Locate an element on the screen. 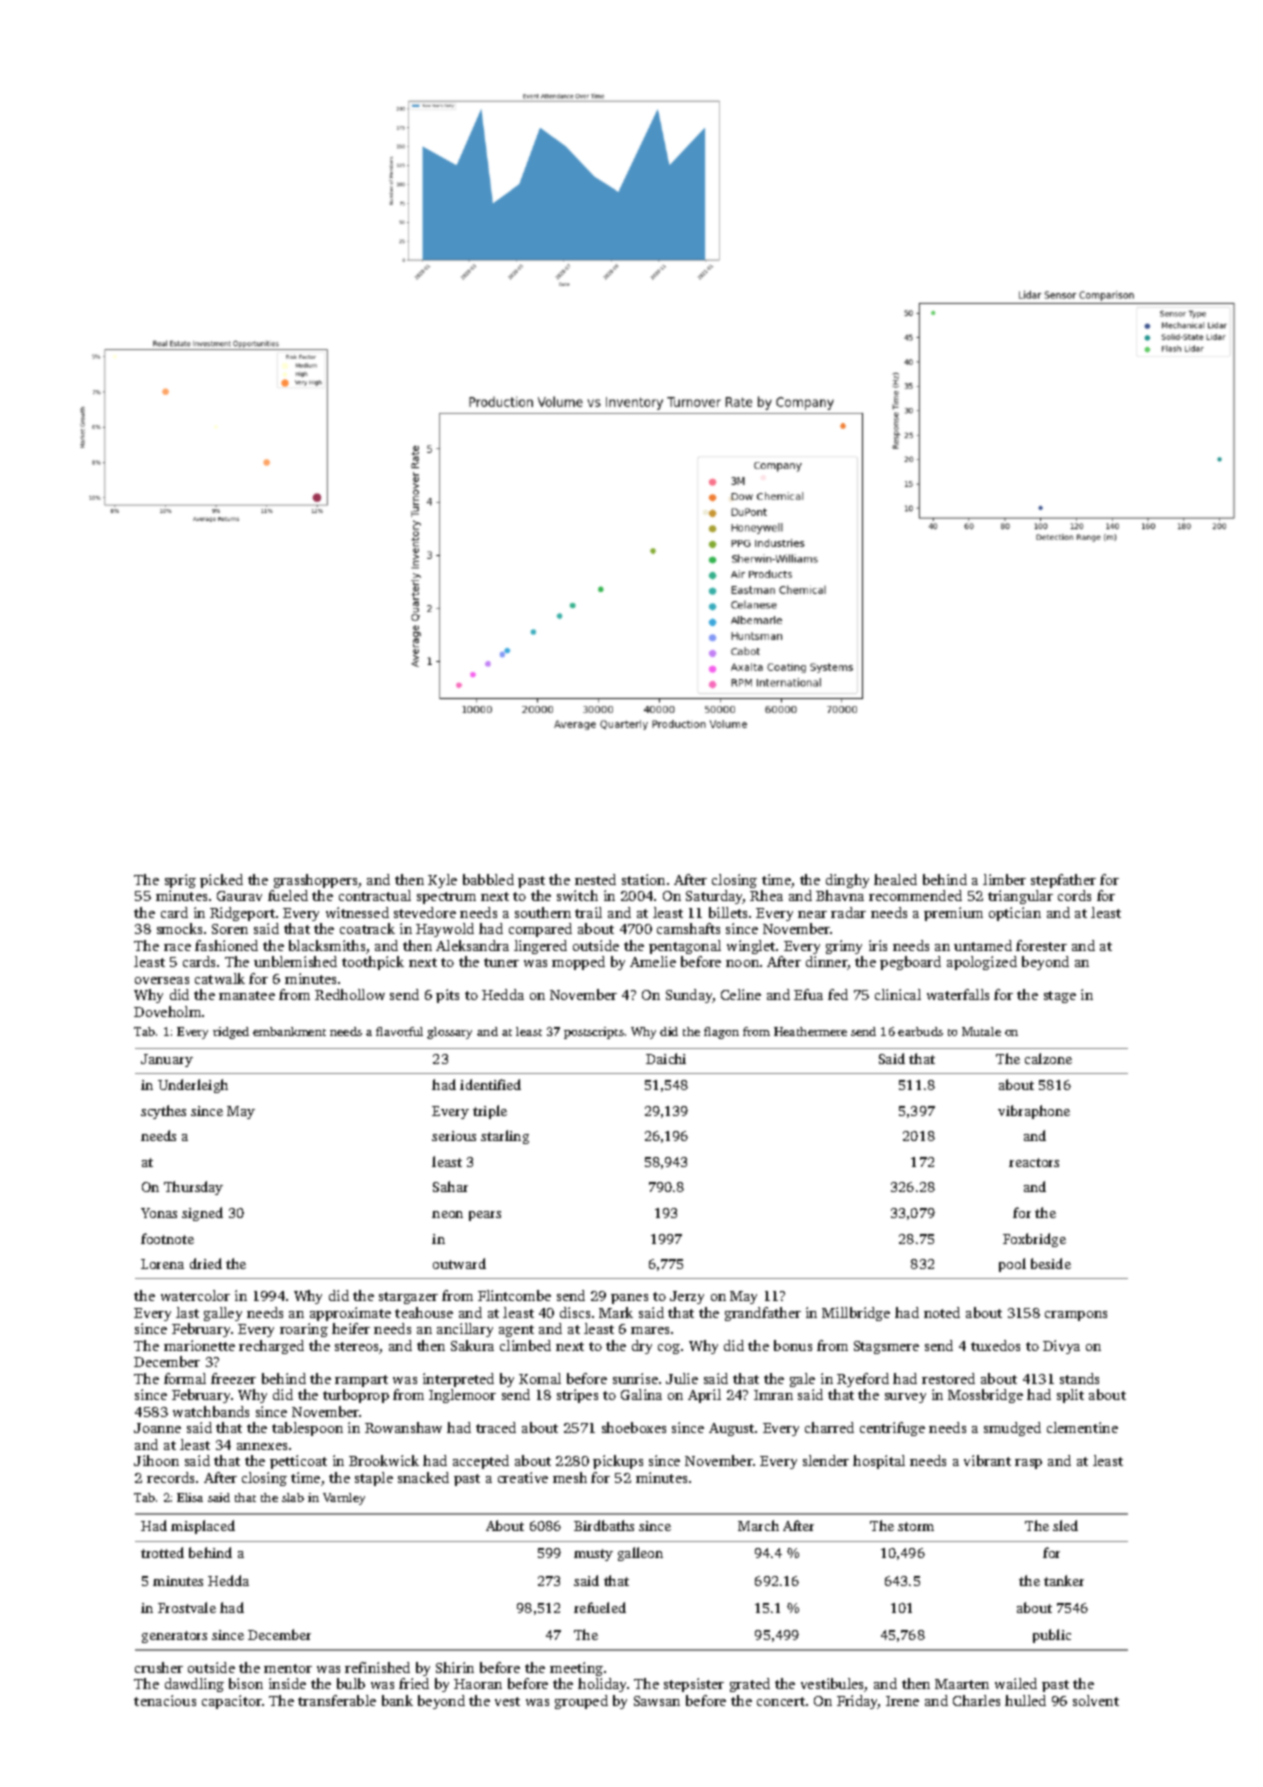  Yonas is located at coordinates (159, 1213).
